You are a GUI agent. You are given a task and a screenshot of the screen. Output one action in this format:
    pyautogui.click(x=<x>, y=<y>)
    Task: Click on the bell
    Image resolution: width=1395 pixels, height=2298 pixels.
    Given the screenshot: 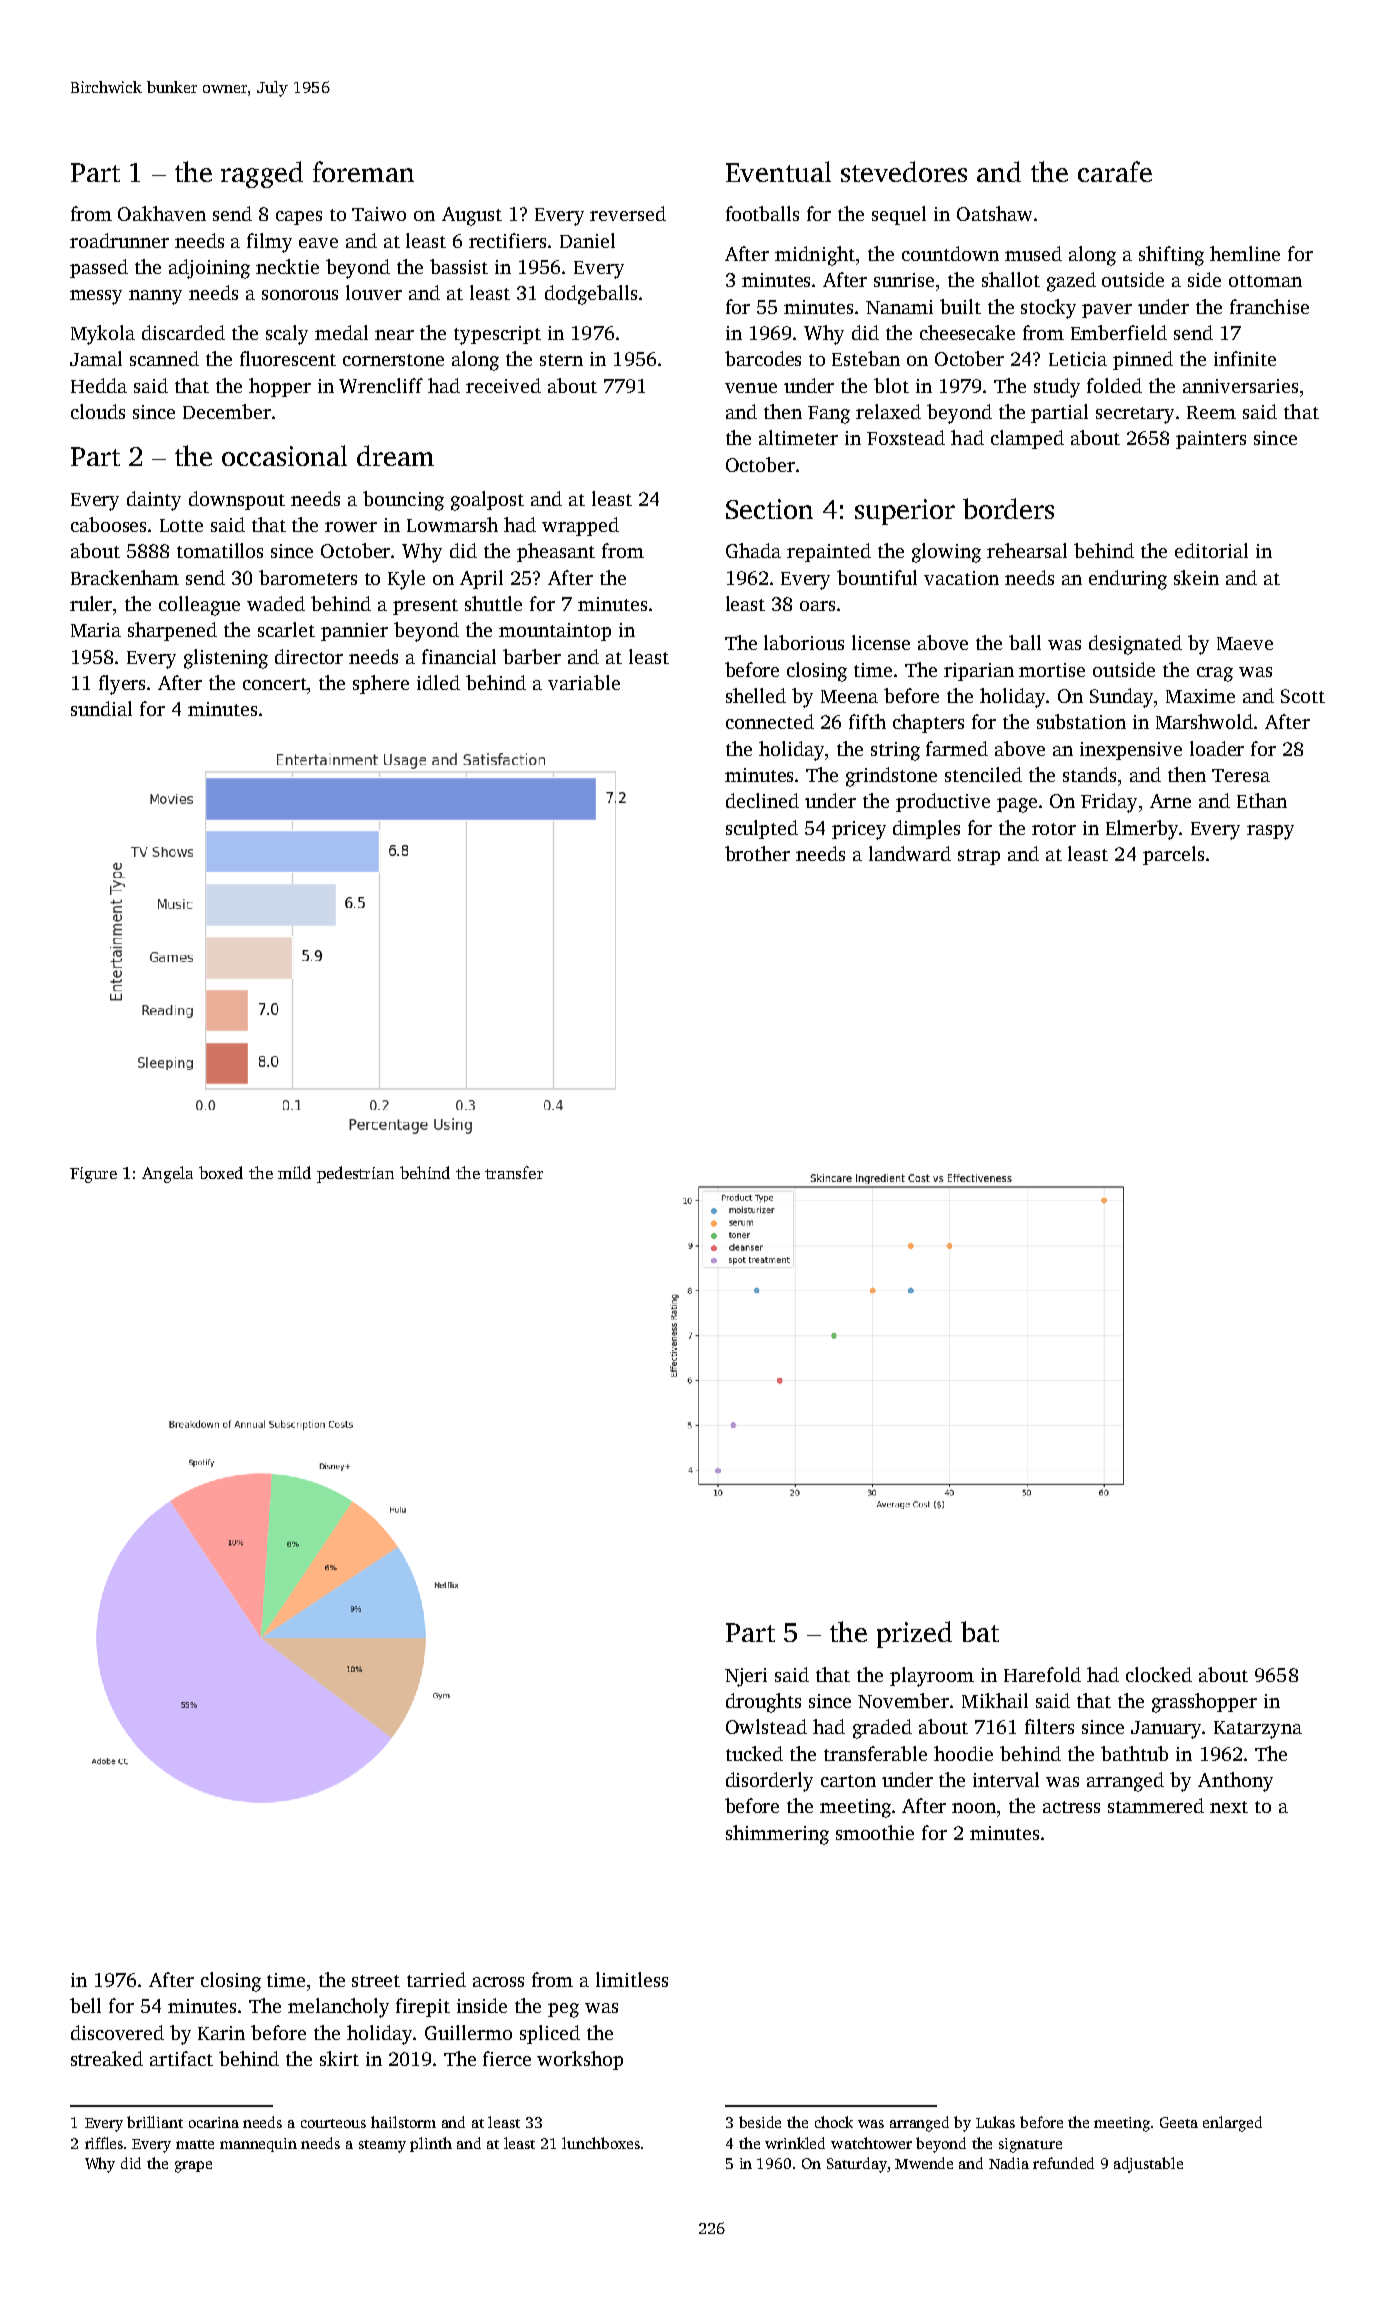 What is the action you would take?
    pyautogui.click(x=85, y=2005)
